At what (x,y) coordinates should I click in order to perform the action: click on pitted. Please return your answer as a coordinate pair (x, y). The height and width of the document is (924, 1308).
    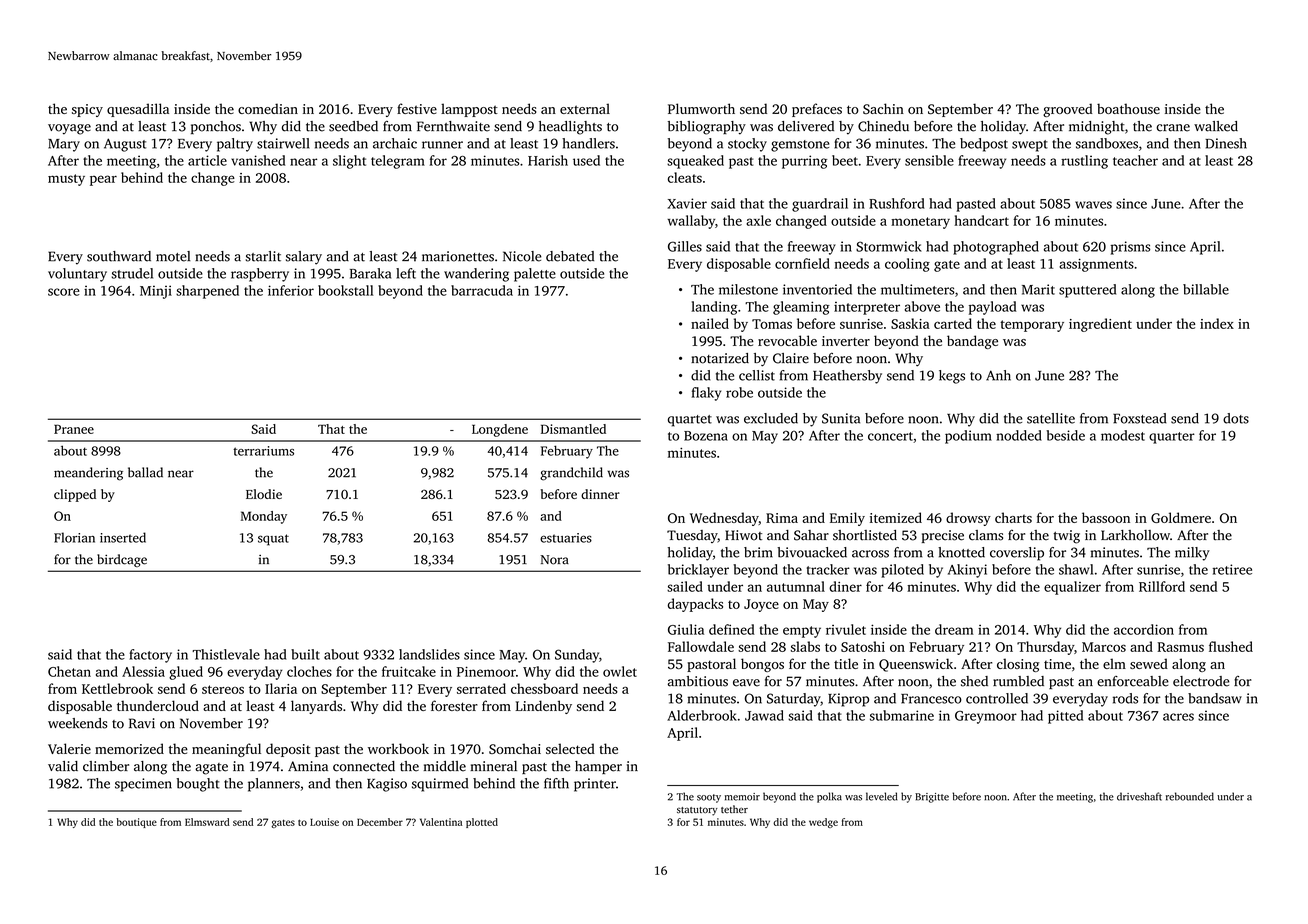
    Looking at the image, I should click on (1065, 717).
